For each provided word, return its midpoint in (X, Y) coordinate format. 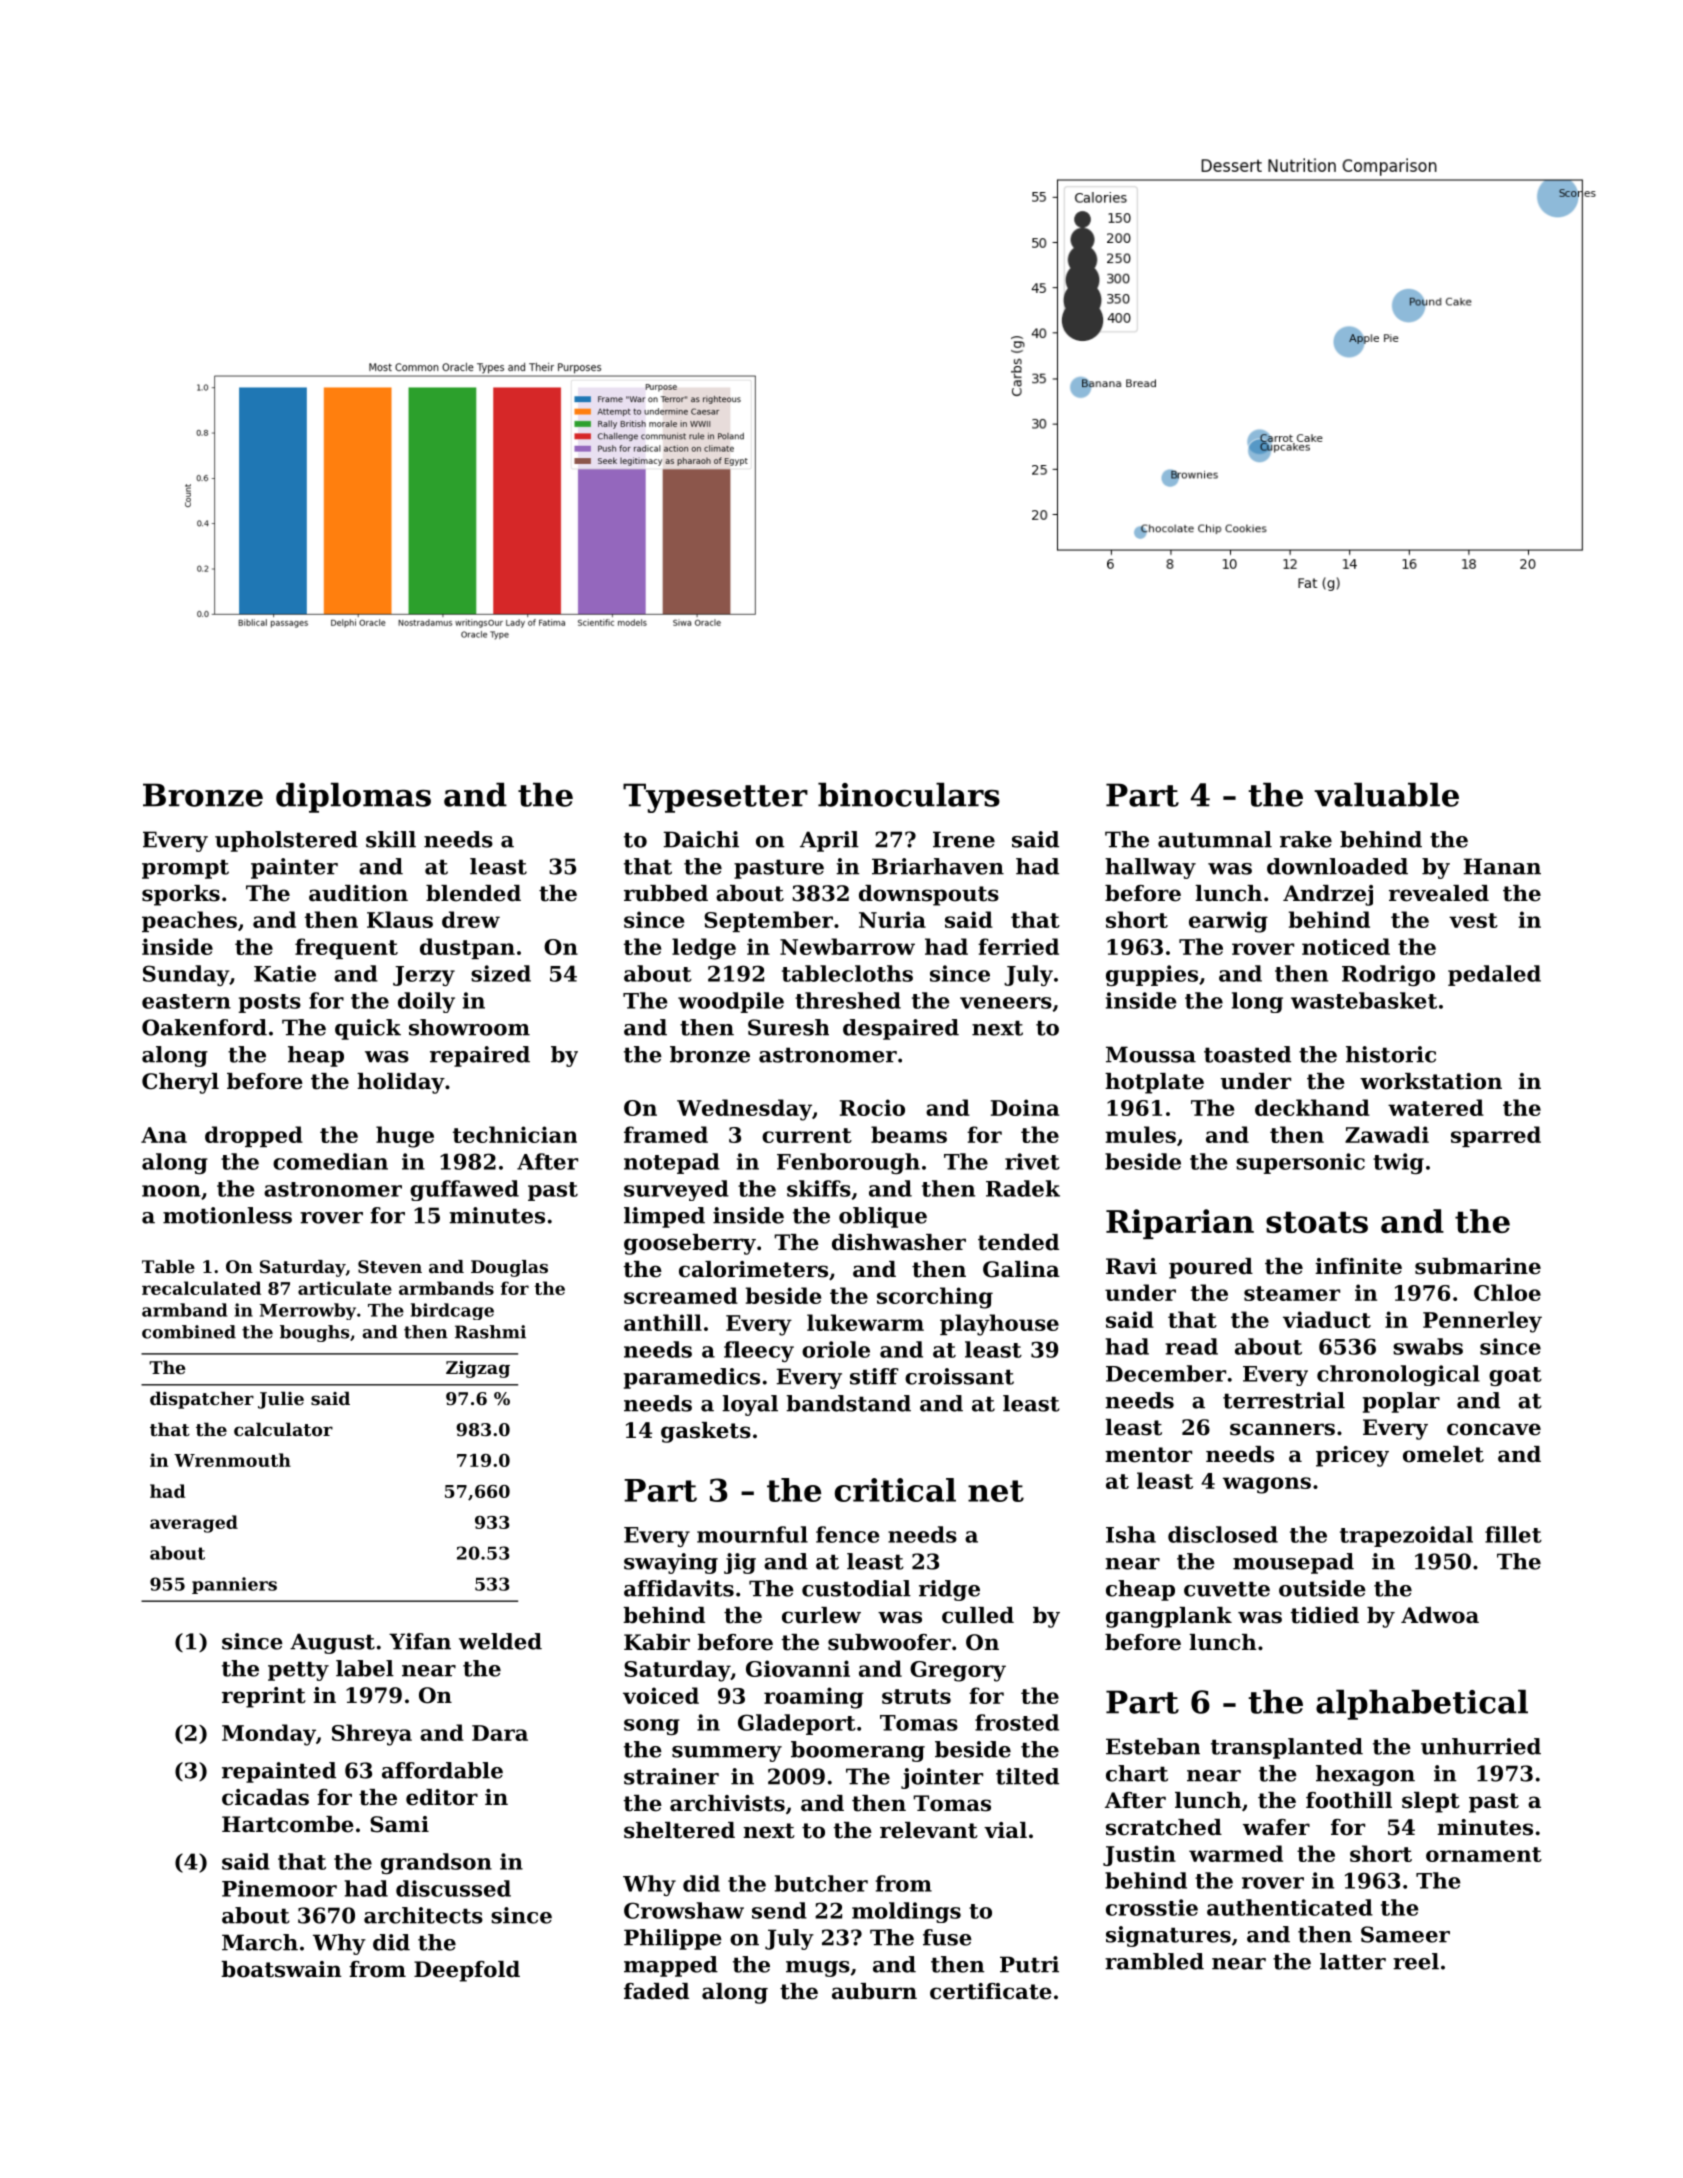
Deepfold (467, 1971)
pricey (1352, 1456)
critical (895, 1490)
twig (1398, 1163)
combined (189, 1332)
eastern (186, 1001)
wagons (1267, 1485)
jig (740, 1563)
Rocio (872, 1107)
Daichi (701, 839)
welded (500, 1641)
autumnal (1215, 839)
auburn (874, 1991)
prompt (185, 869)
